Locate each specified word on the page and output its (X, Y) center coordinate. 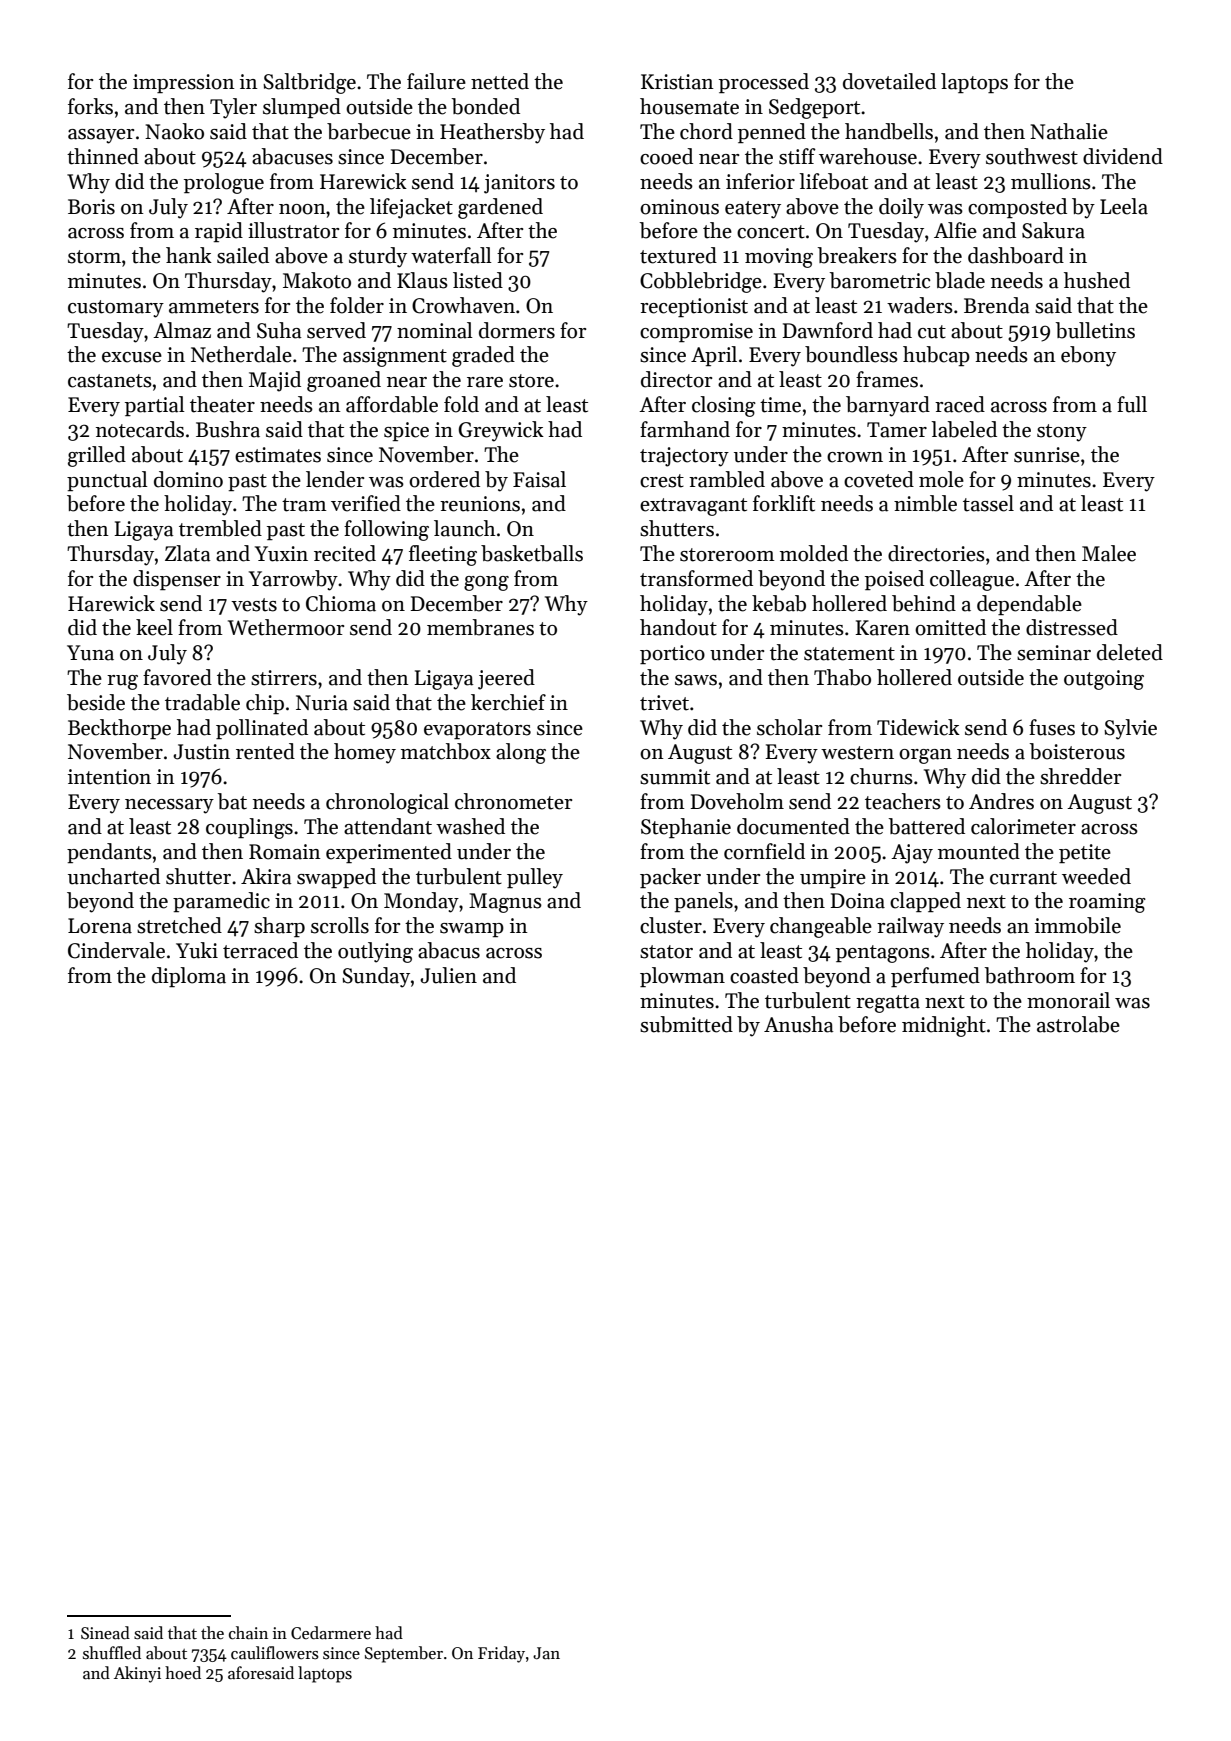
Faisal (539, 479)
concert (771, 232)
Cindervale (116, 950)
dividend (1123, 156)
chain (248, 1633)
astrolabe (1078, 1024)
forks (90, 106)
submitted (686, 1024)
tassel (988, 503)
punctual (107, 481)
